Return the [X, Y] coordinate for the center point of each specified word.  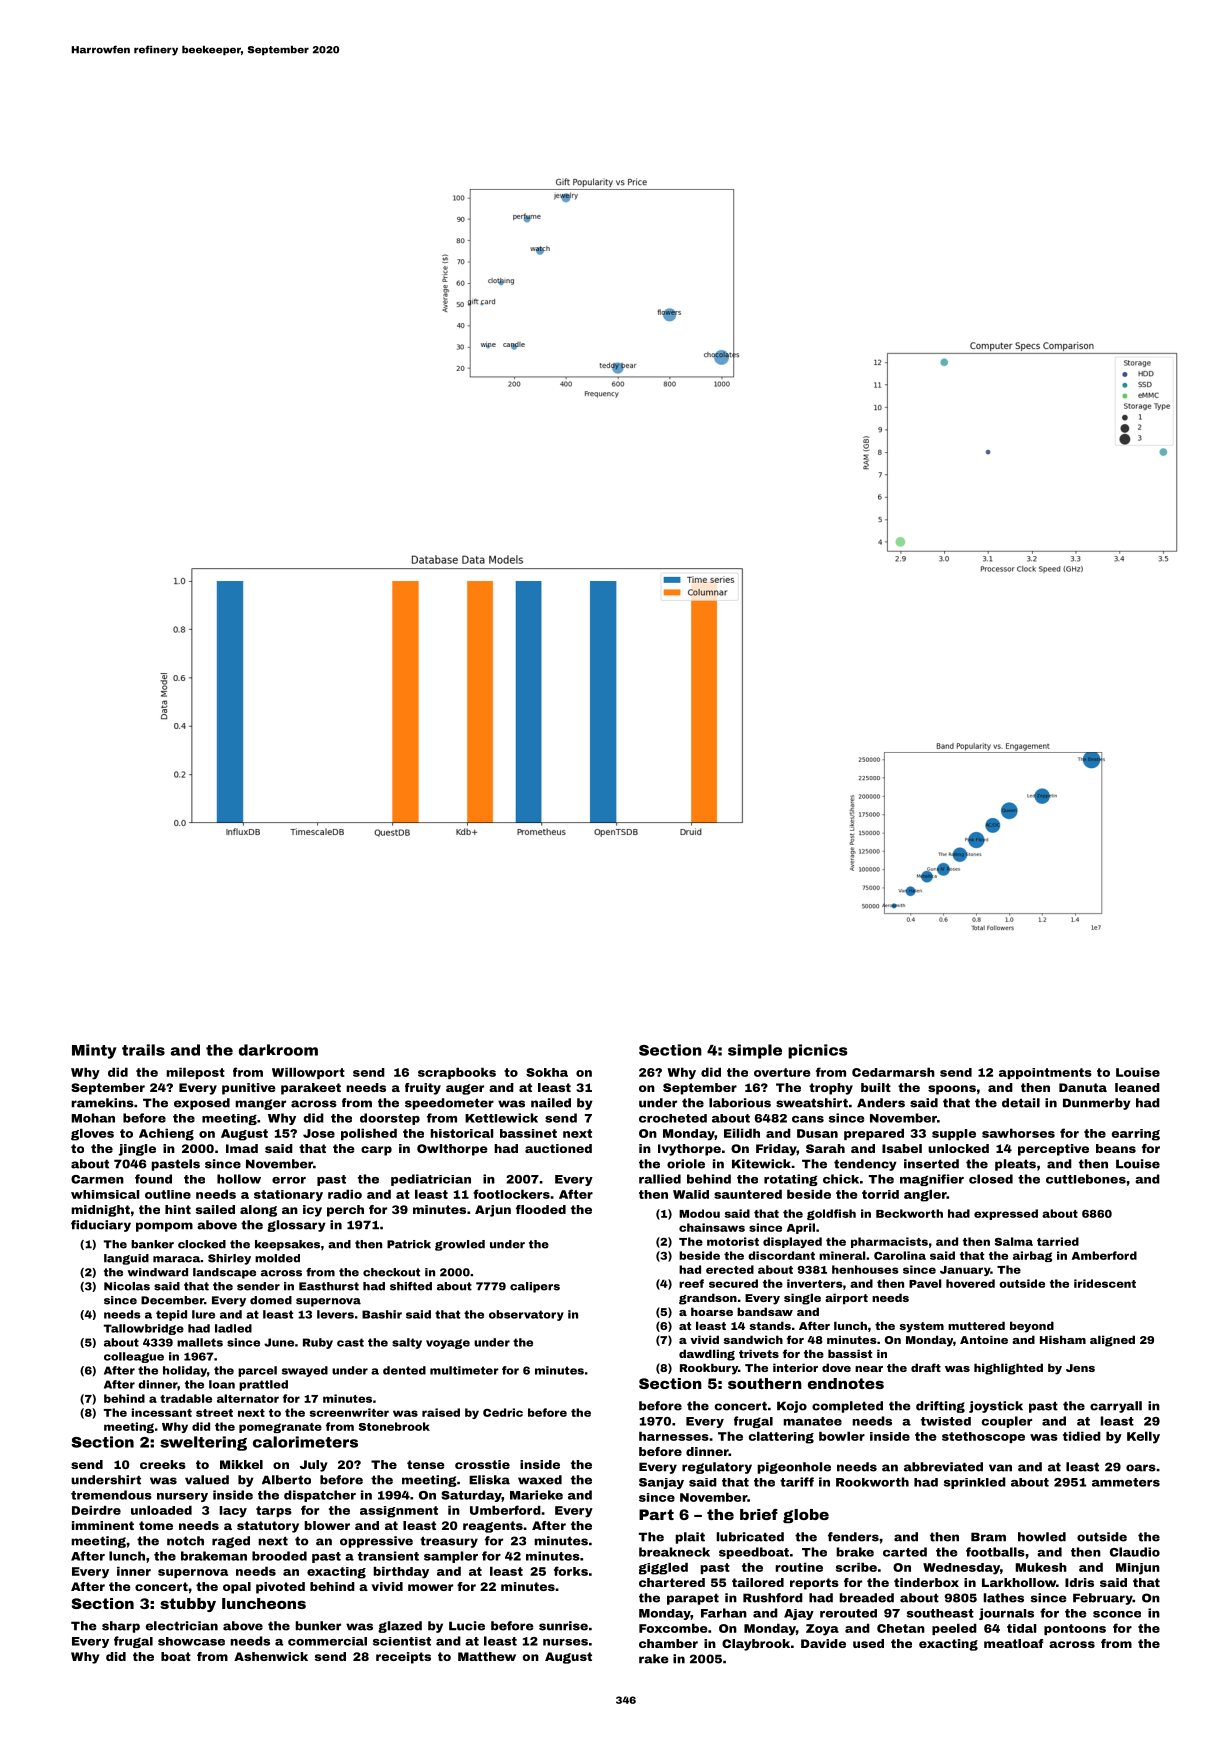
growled [460, 1245]
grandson [708, 1299]
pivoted [280, 1588]
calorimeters [305, 1442]
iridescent [1105, 1283]
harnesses [674, 1436]
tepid [171, 1315]
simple [755, 1051]
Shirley [229, 1259]
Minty [94, 1051]
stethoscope [983, 1437]
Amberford [1104, 1255]
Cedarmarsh [893, 1072]
